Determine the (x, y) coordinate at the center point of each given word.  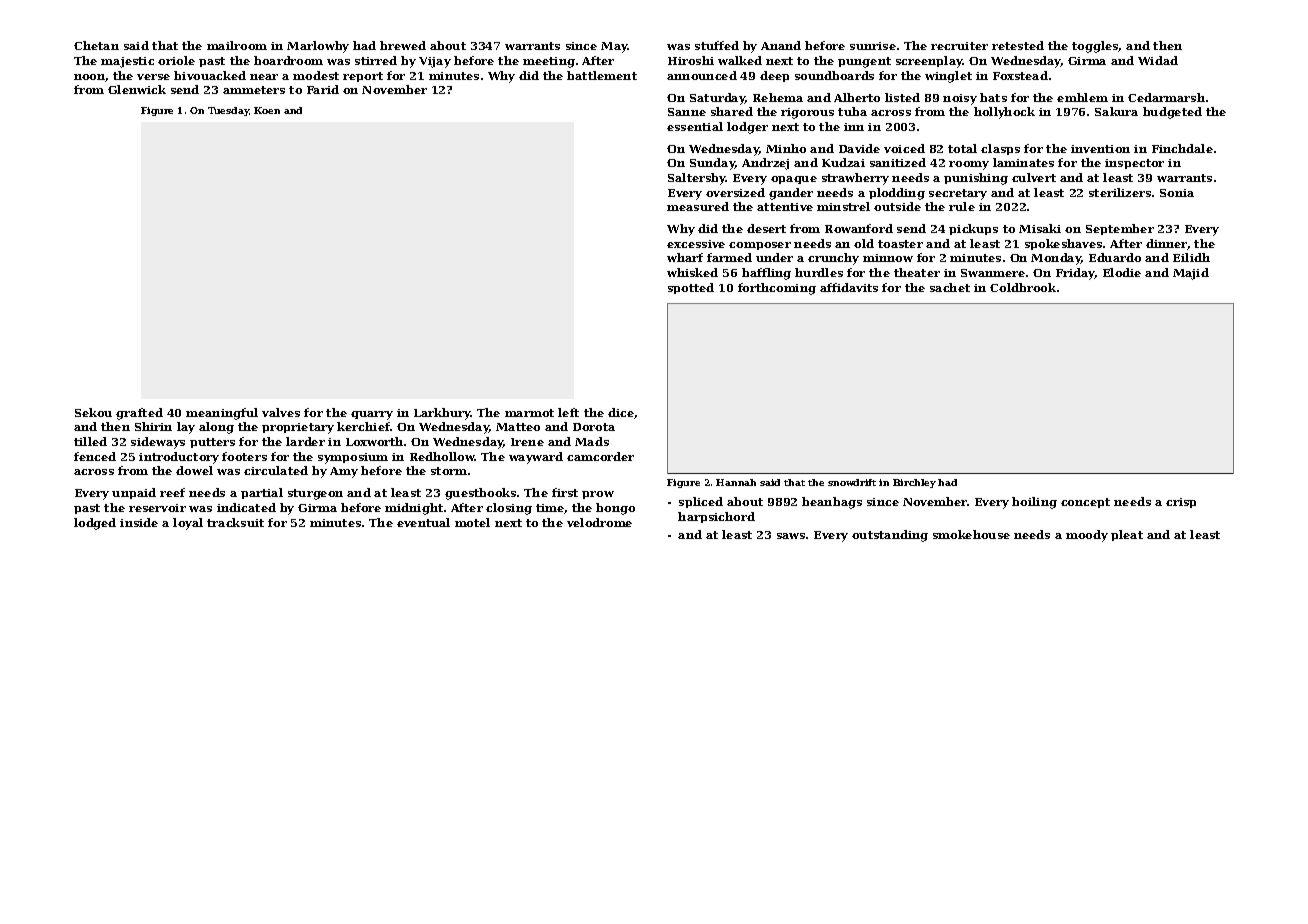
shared (732, 111)
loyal (188, 524)
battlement (602, 75)
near (264, 77)
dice (621, 413)
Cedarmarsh (1166, 97)
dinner (1167, 244)
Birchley (914, 483)
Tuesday (228, 111)
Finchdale (1182, 148)
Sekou (93, 412)
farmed (729, 257)
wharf (685, 257)
